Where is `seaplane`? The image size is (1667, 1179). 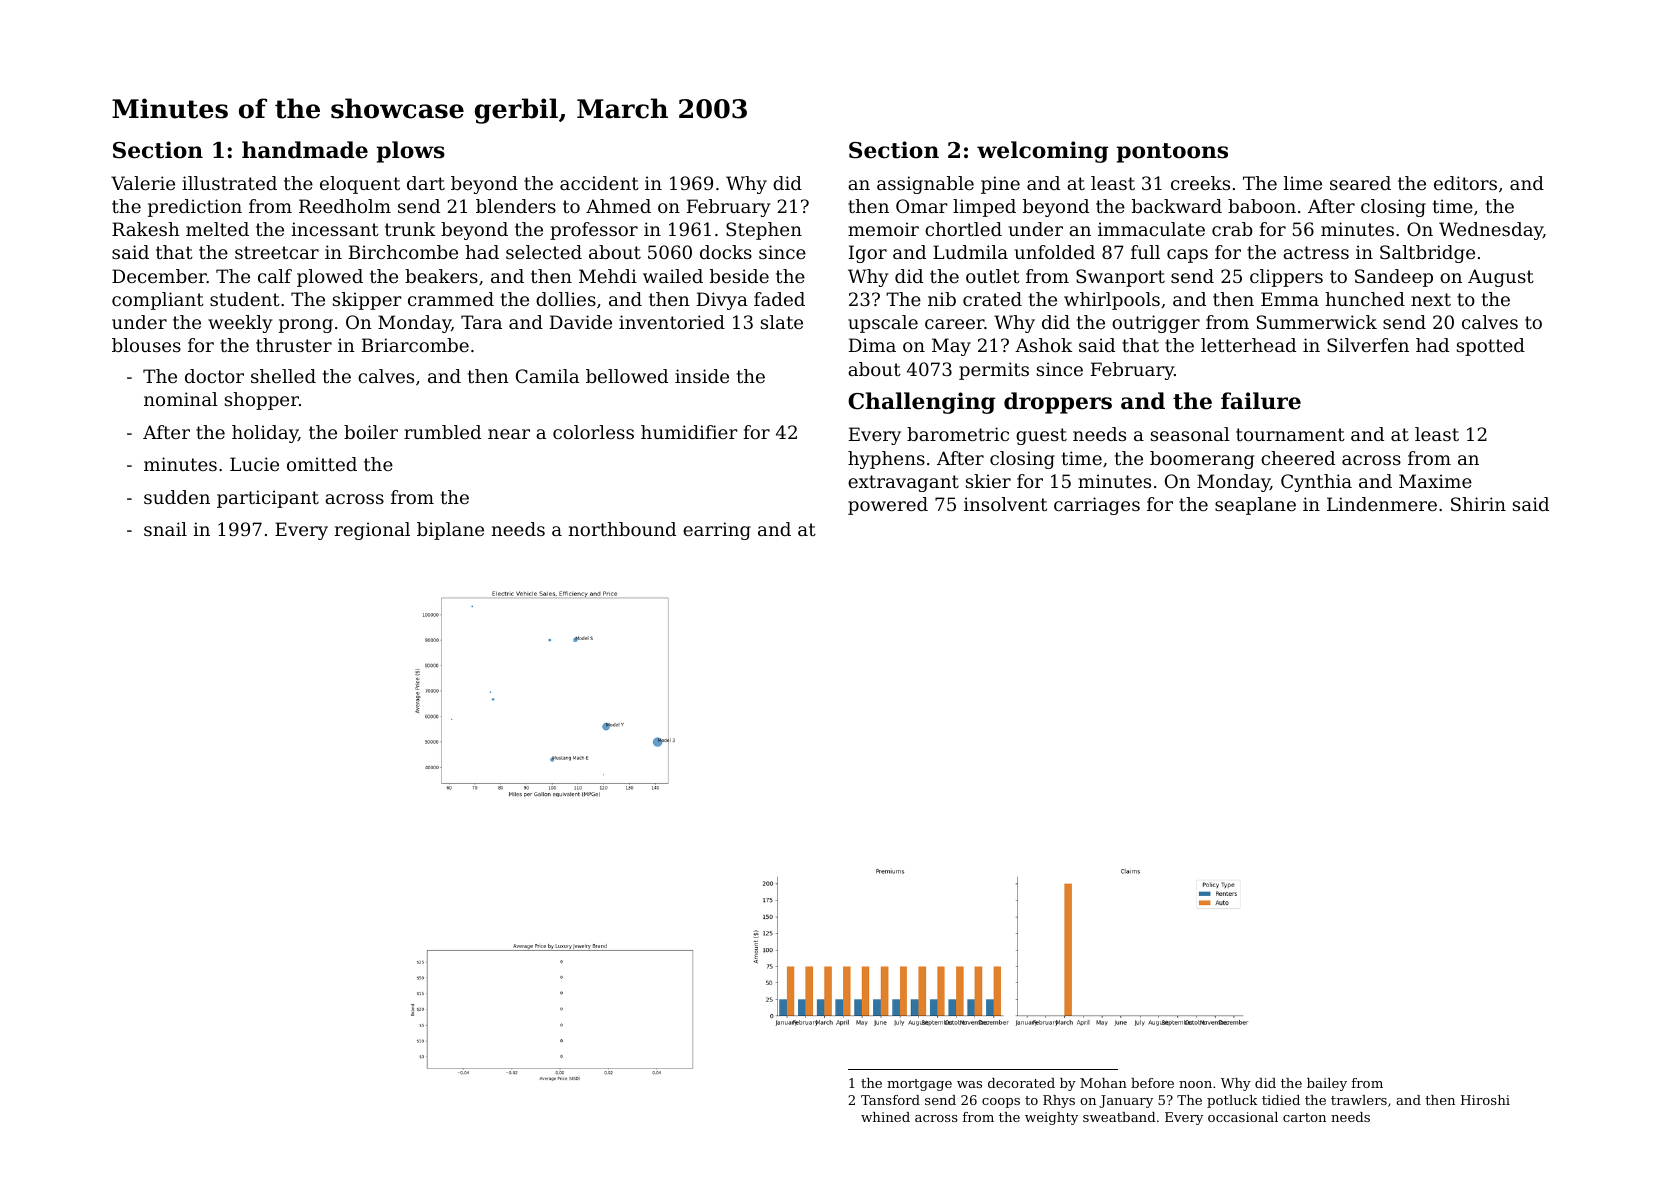
seaplane is located at coordinates (1255, 506).
